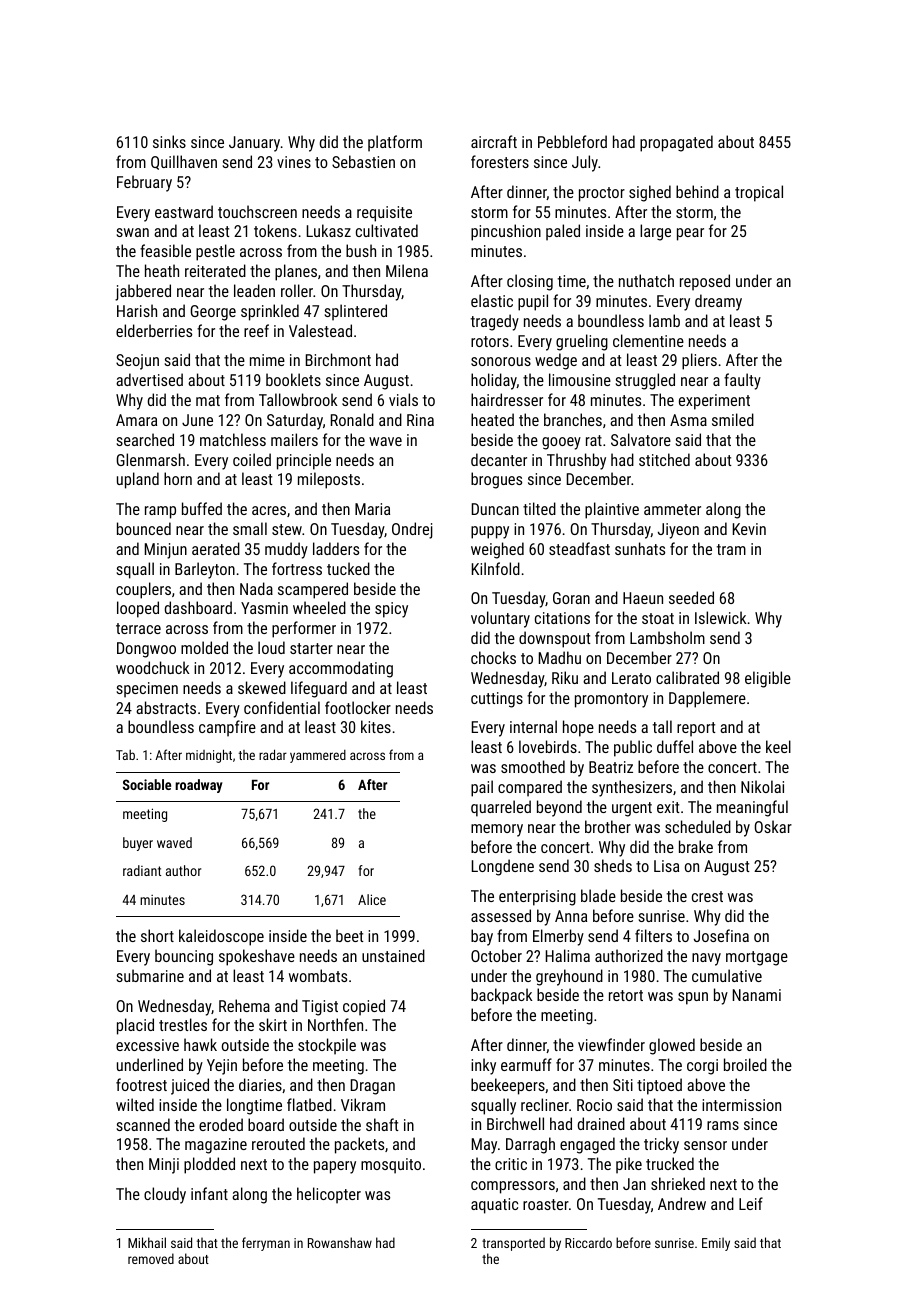  I want to click on propagated, so click(676, 143).
